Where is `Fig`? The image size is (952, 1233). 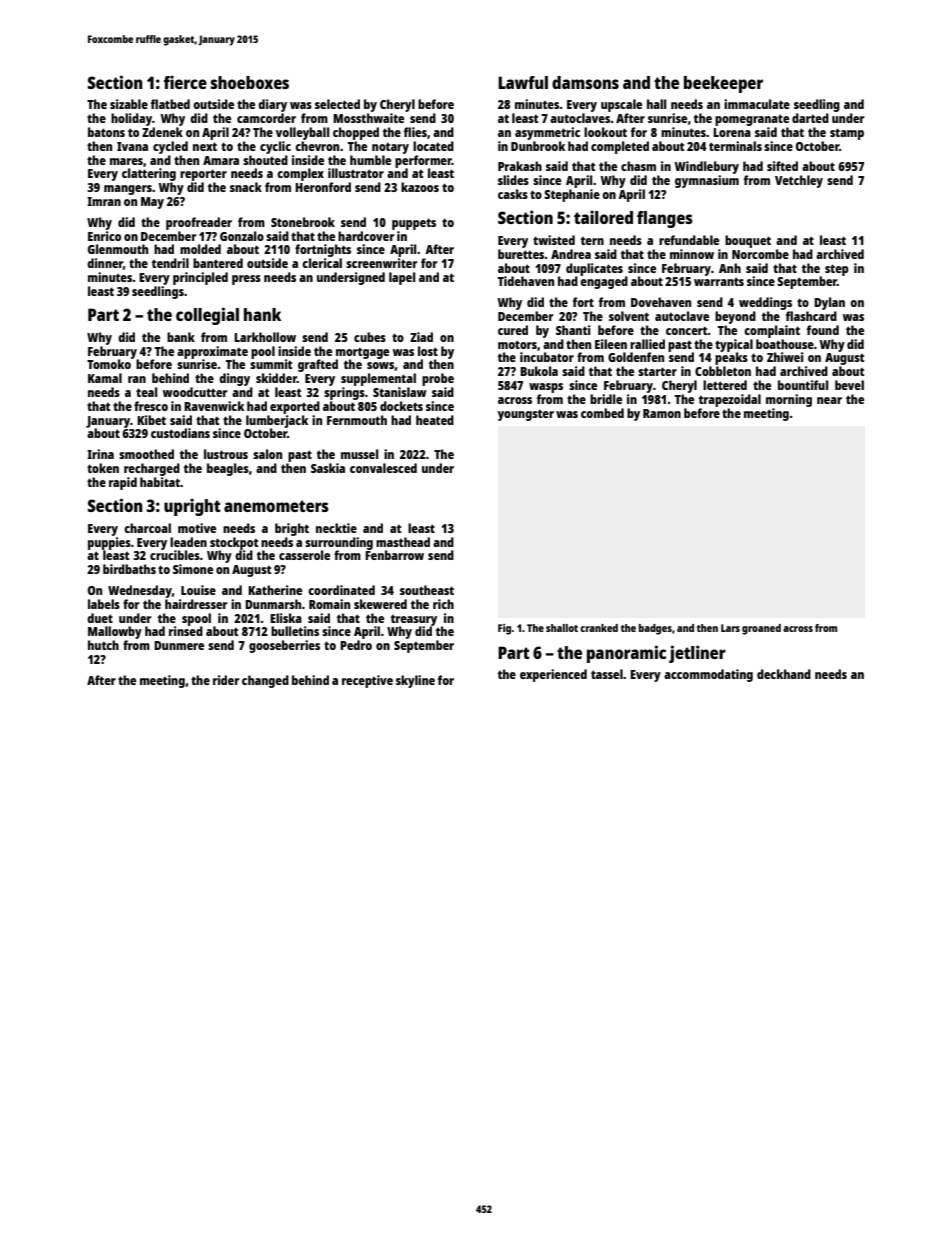
Fig is located at coordinates (505, 629).
